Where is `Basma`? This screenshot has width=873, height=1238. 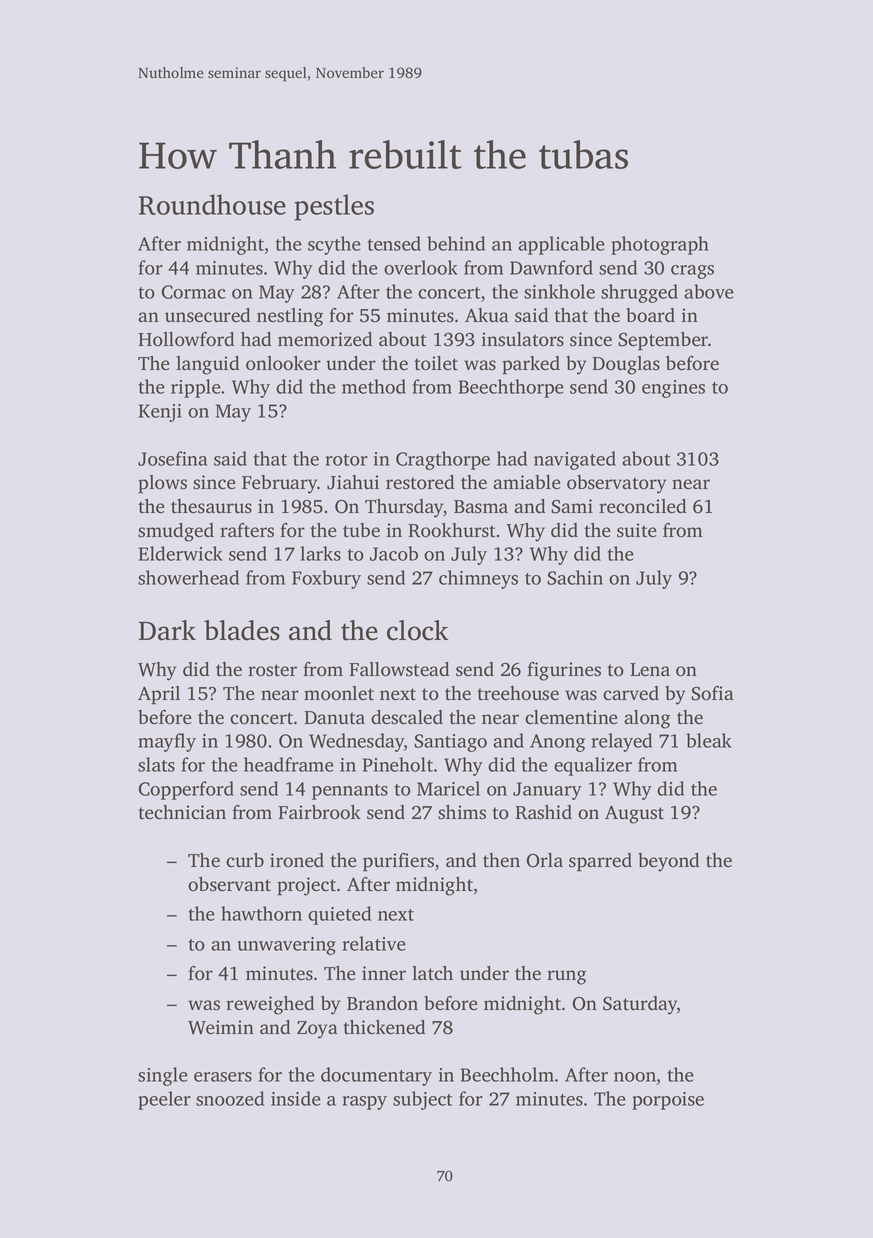 Basma is located at coordinates (481, 507).
